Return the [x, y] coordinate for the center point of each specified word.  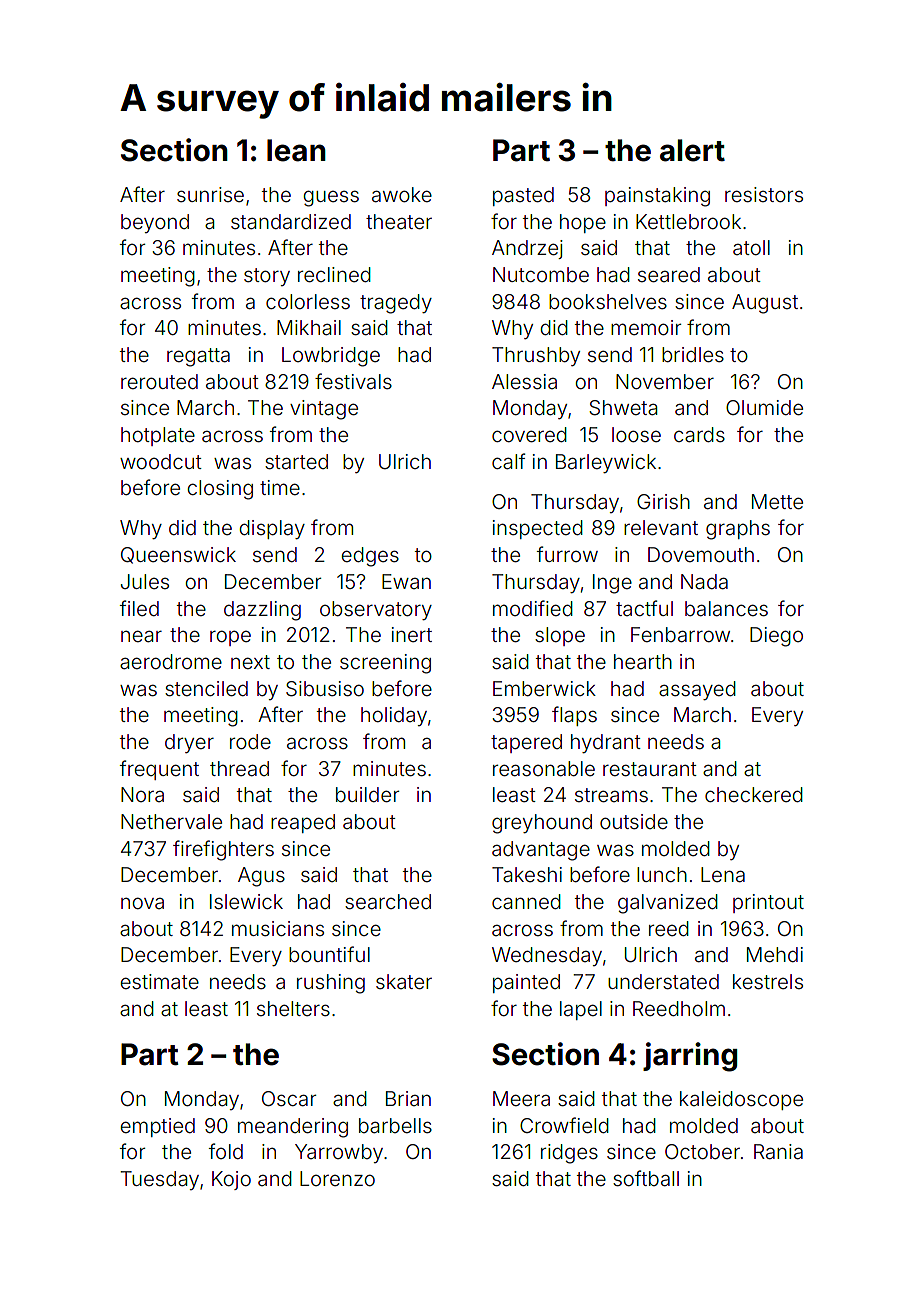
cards [699, 434]
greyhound [542, 824]
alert [692, 150]
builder [368, 794]
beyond [155, 223]
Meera [521, 1098]
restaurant [650, 769]
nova [142, 903]
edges [370, 557]
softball [646, 1178]
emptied [157, 1127]
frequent [159, 770]
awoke [402, 194]
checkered [754, 794]
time [280, 487]
